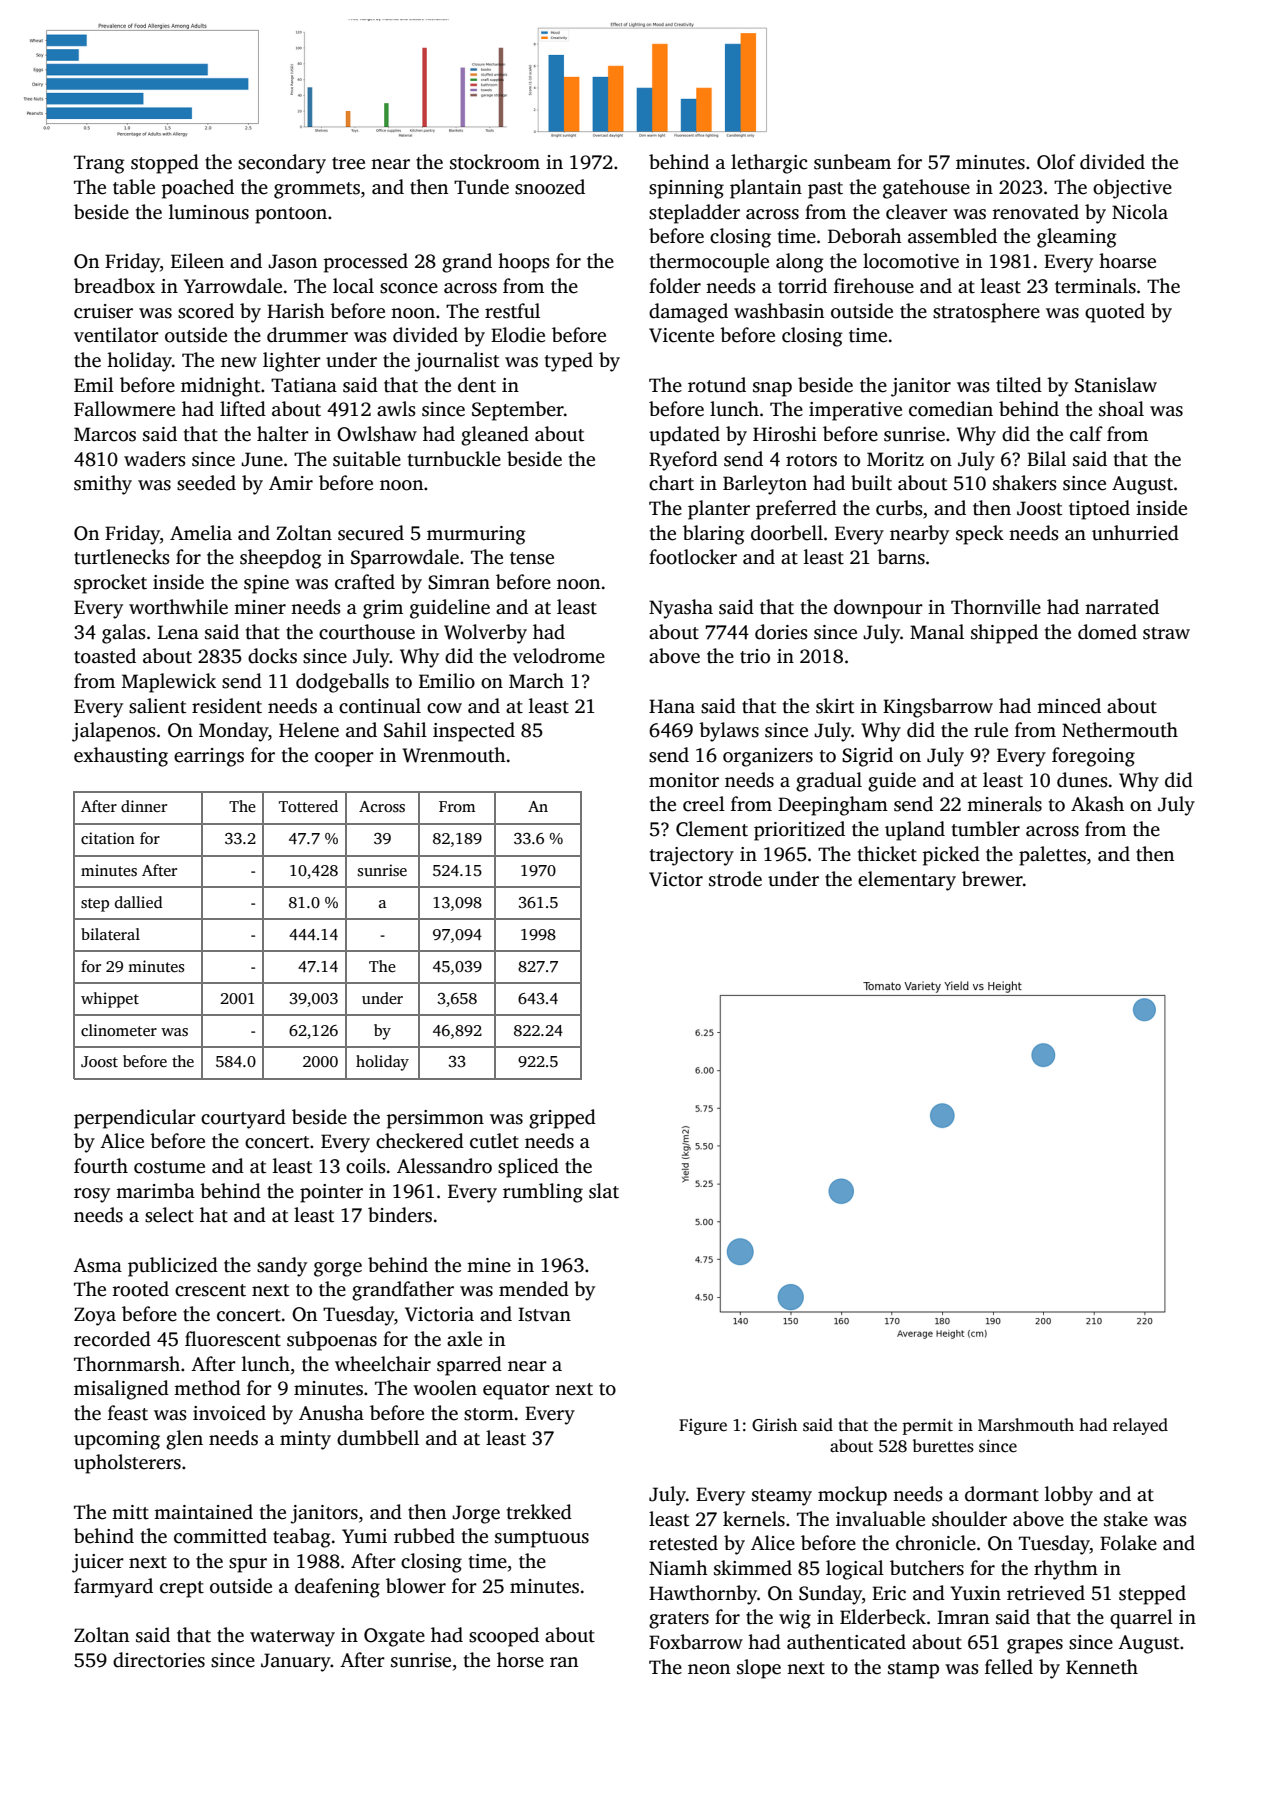 This image has width=1272, height=1798. I want to click on seeded, so click(206, 483).
